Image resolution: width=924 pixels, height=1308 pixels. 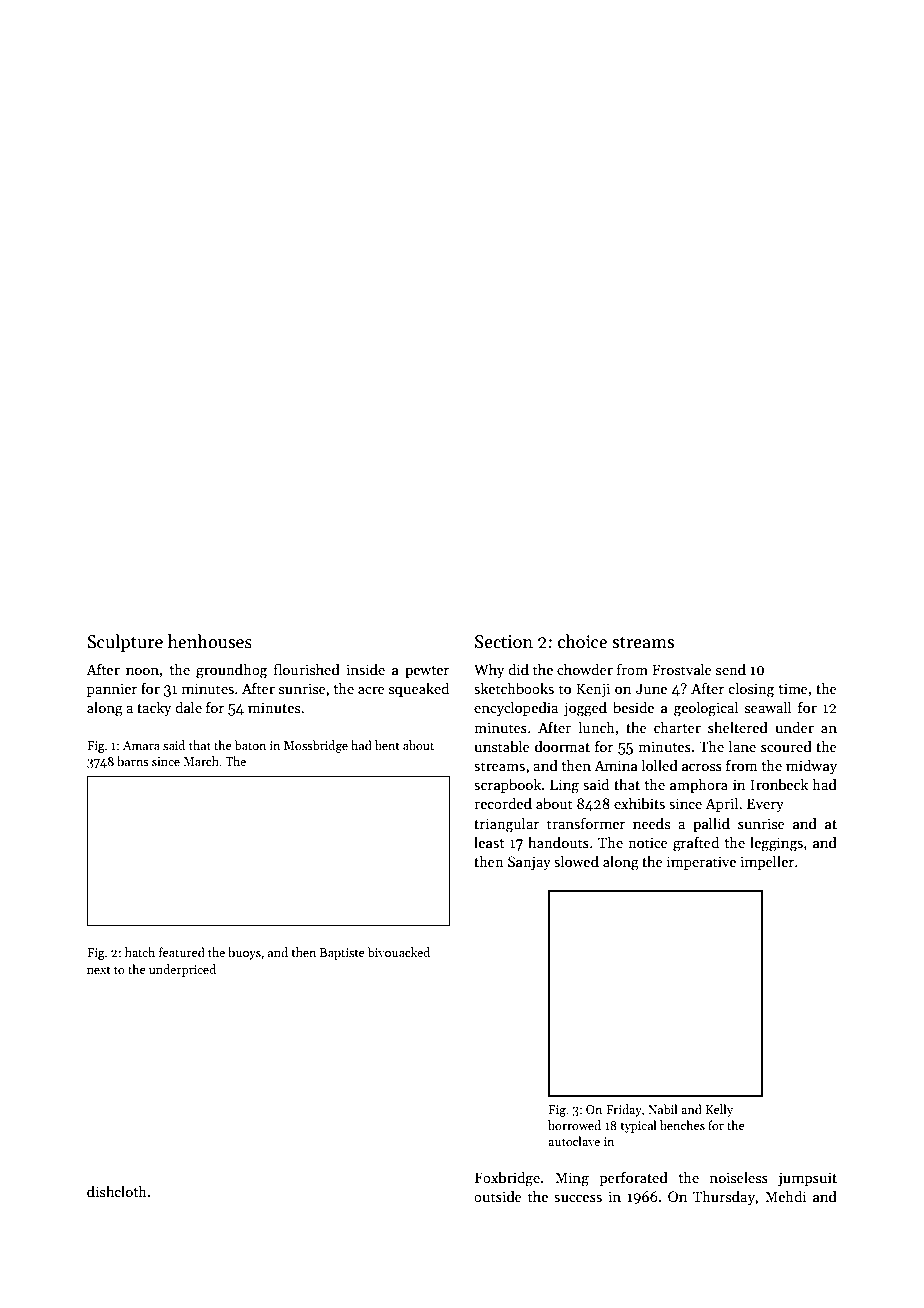 I want to click on dishcloth, so click(x=117, y=1191).
